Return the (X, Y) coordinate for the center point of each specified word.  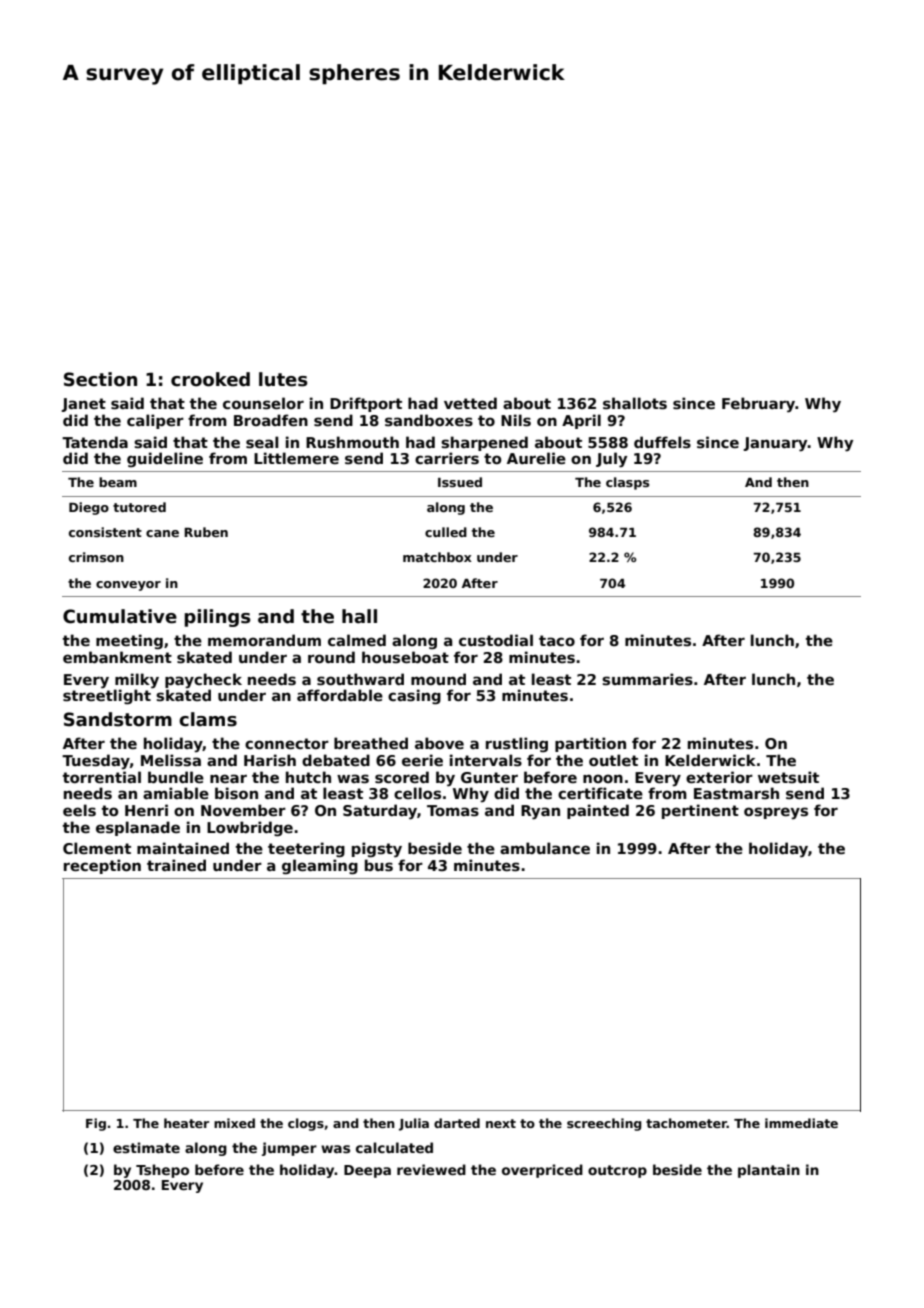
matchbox (437, 557)
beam (118, 482)
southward (360, 679)
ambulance (545, 848)
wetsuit (788, 777)
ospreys (776, 813)
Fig (96, 1124)
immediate (801, 1123)
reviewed (431, 1169)
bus (379, 865)
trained (176, 865)
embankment (117, 657)
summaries (647, 679)
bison (236, 793)
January (775, 444)
